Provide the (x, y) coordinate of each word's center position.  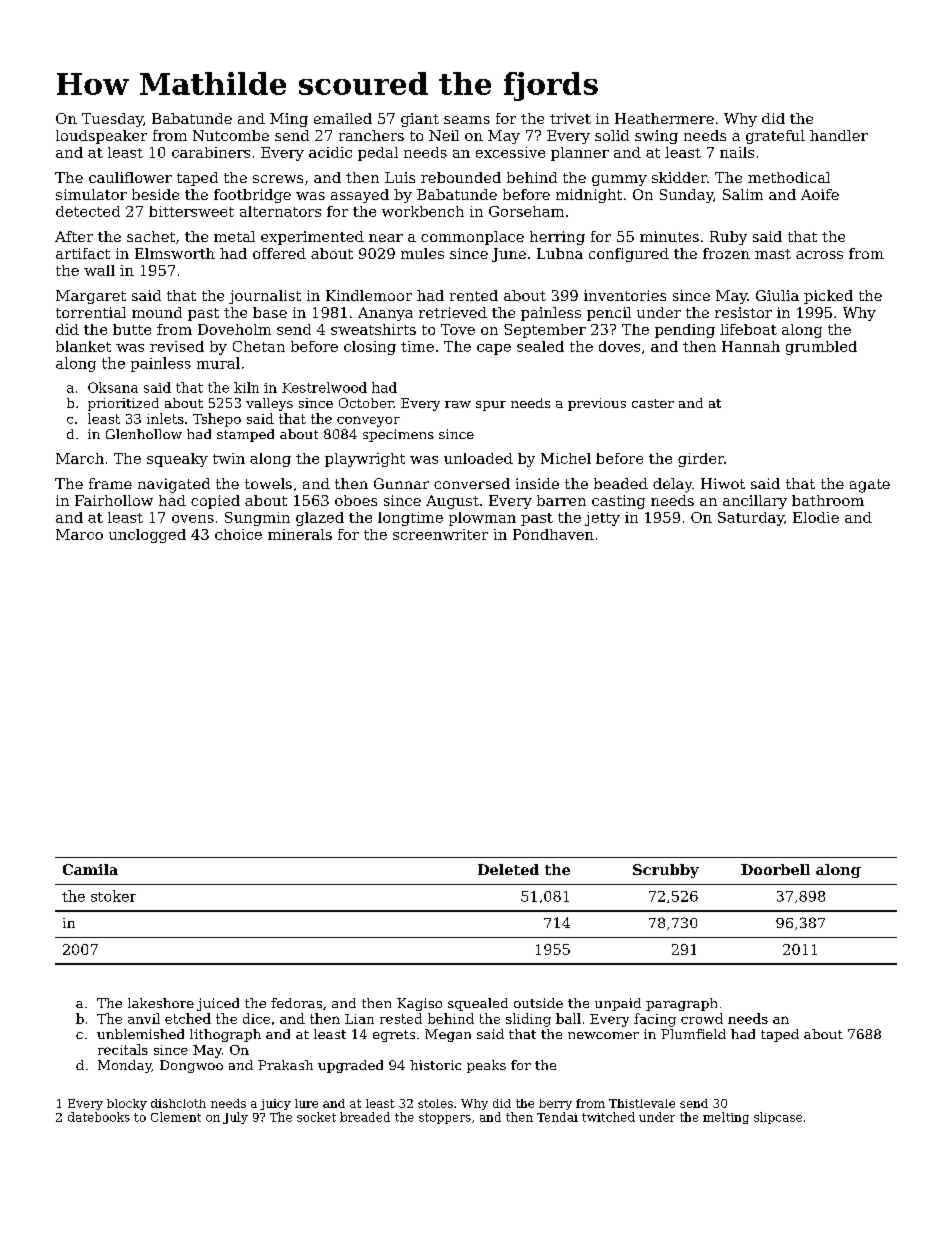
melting (726, 1118)
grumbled (821, 348)
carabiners (211, 152)
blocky (127, 1104)
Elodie (816, 517)
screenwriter (440, 534)
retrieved (453, 312)
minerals (300, 534)
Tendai (557, 1117)
